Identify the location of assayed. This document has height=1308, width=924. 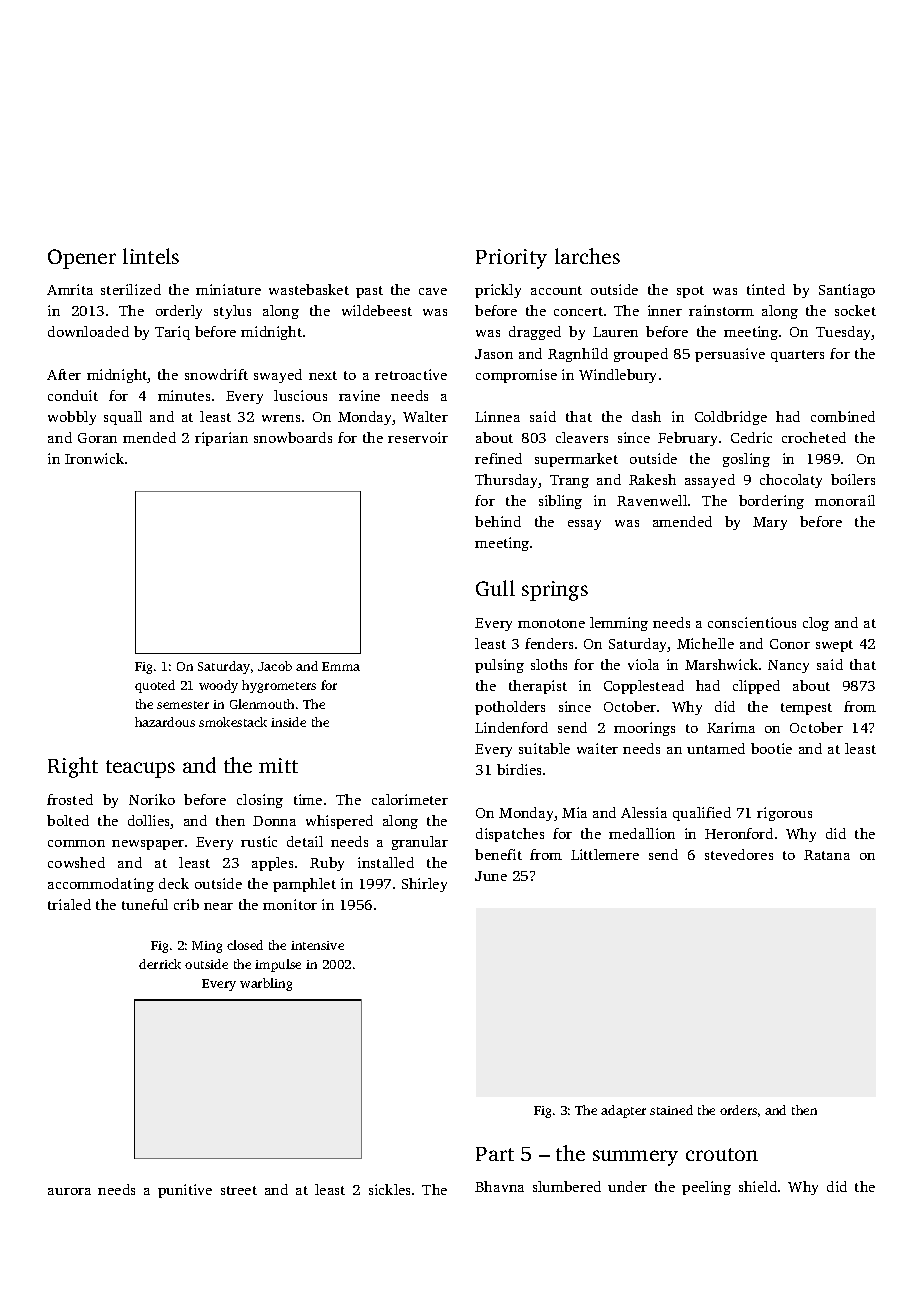
(710, 481).
